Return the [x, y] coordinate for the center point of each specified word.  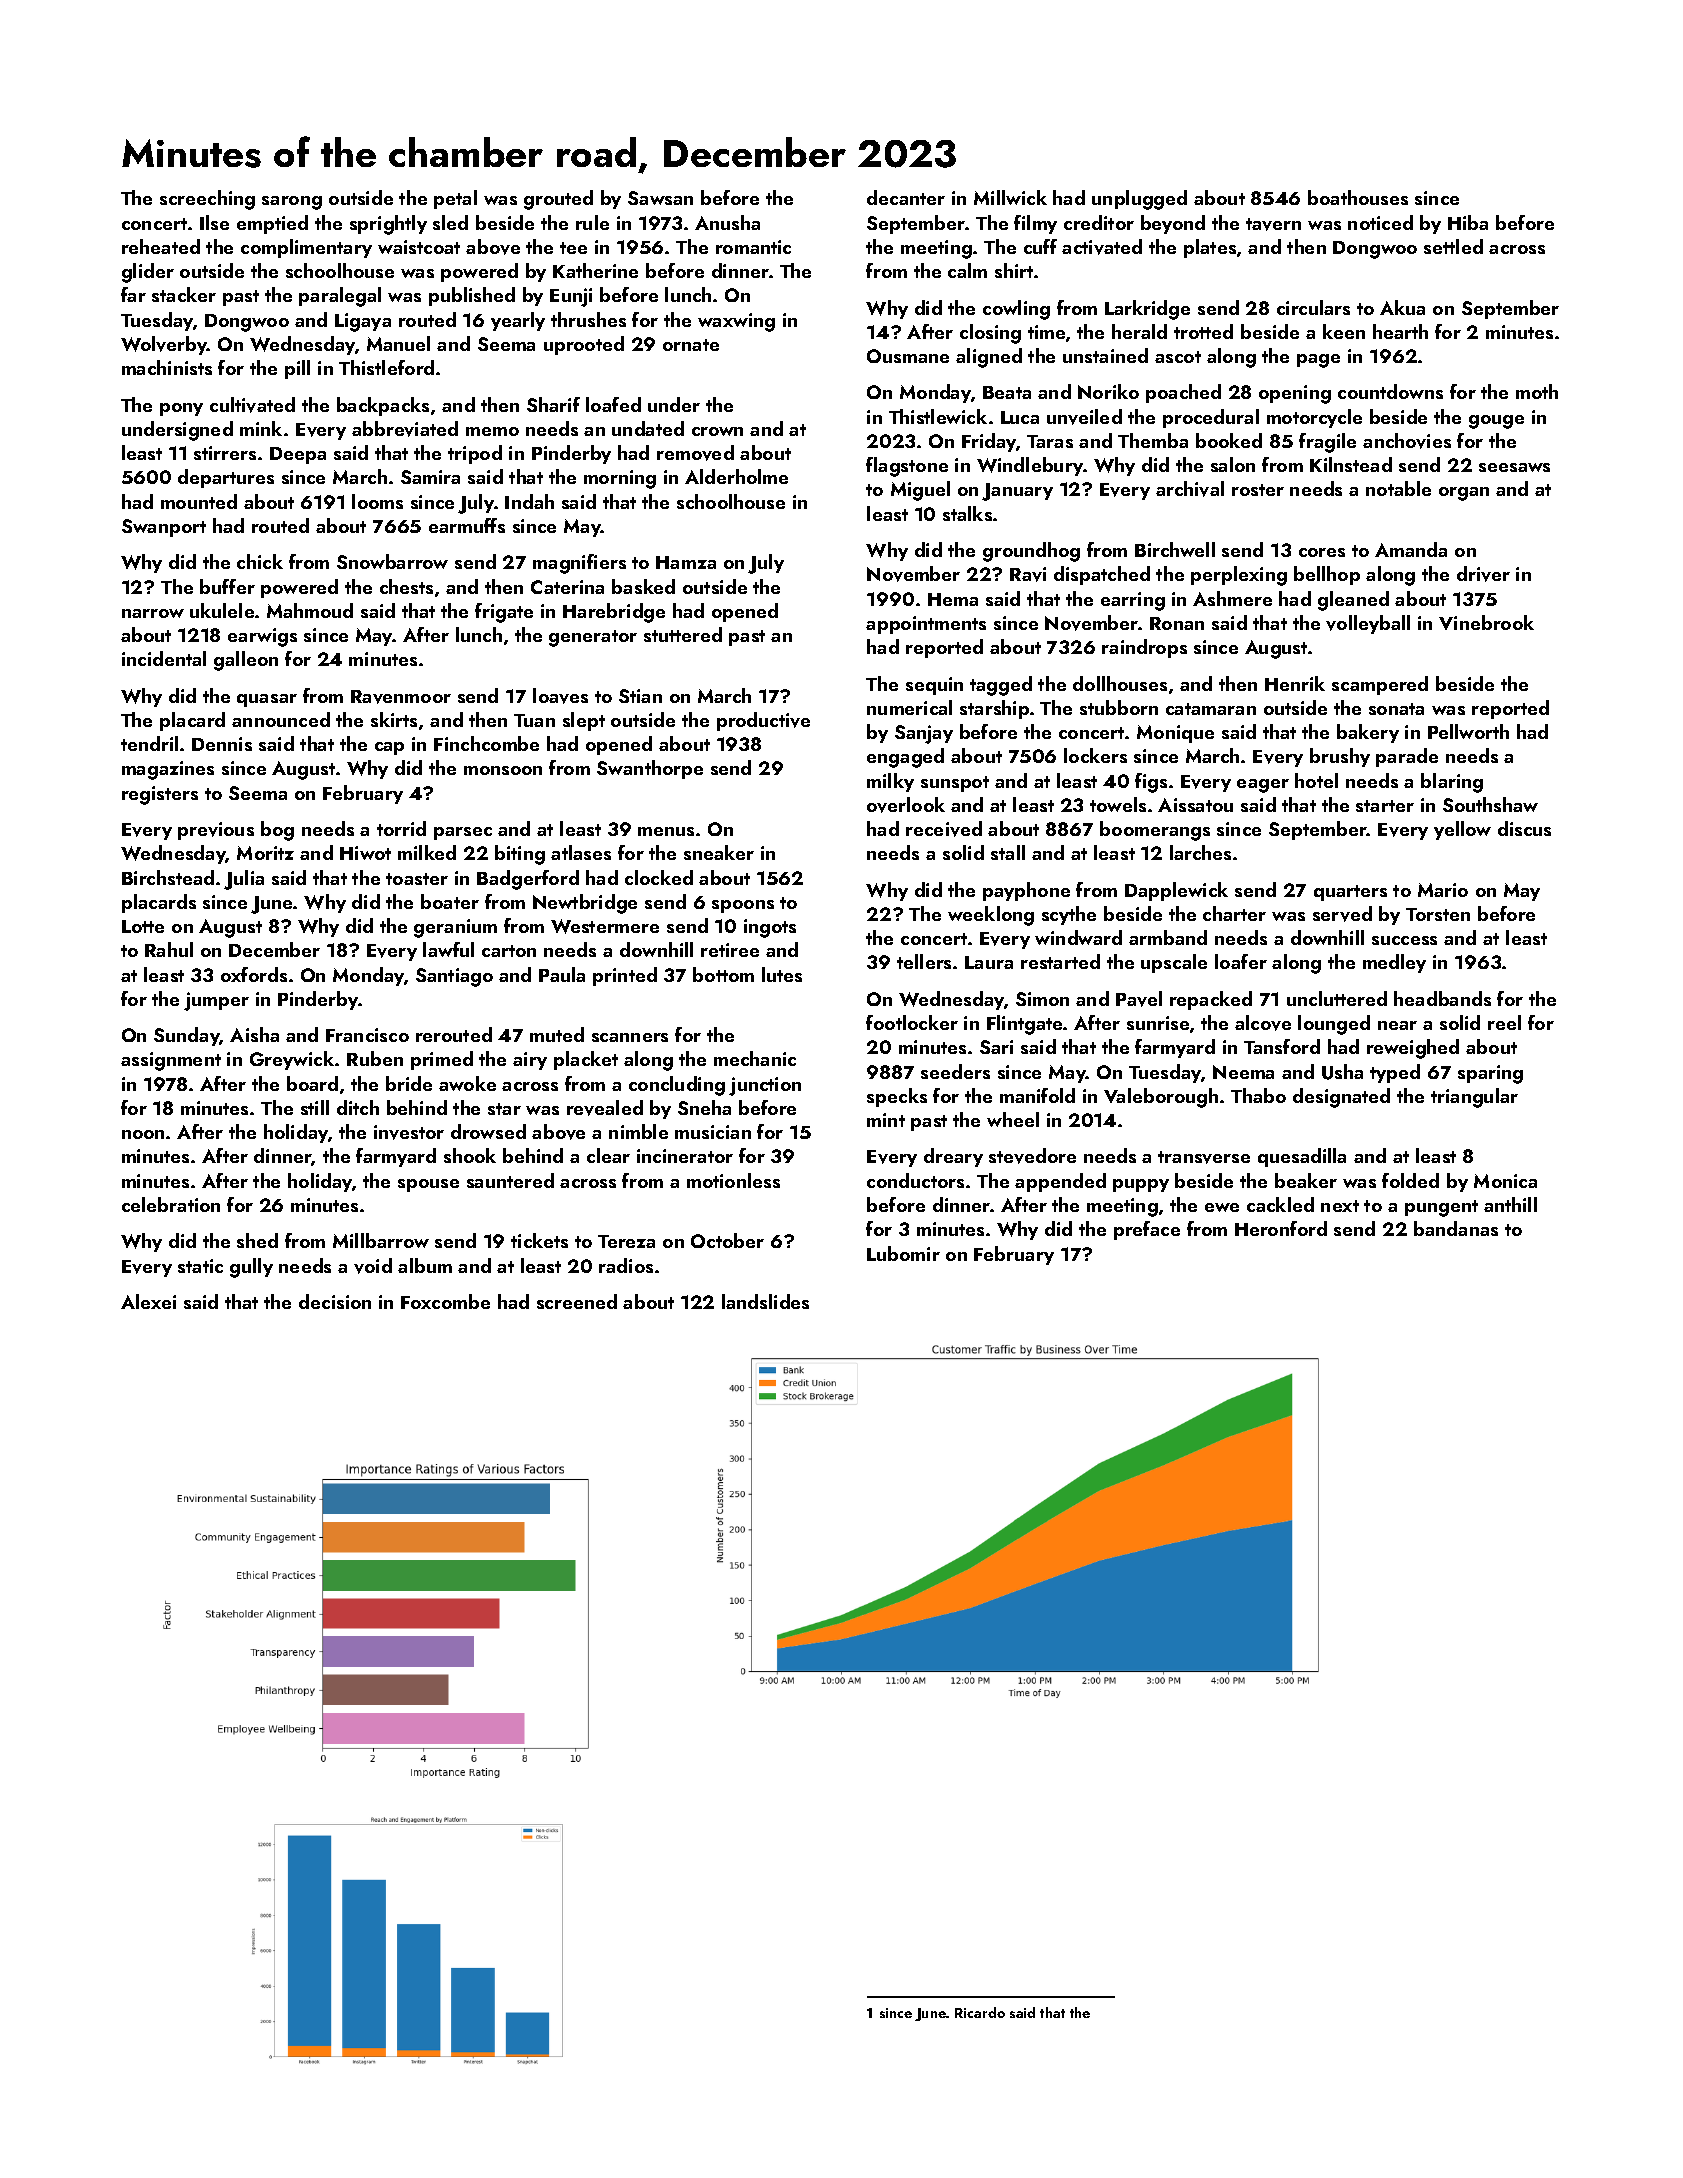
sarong [292, 203]
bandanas [1456, 1228]
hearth [1400, 331]
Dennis [222, 744]
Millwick [1010, 197]
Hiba [1468, 222]
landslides [765, 1301]
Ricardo [980, 2012]
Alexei [148, 1301]
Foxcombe [445, 1301]
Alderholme [736, 476]
